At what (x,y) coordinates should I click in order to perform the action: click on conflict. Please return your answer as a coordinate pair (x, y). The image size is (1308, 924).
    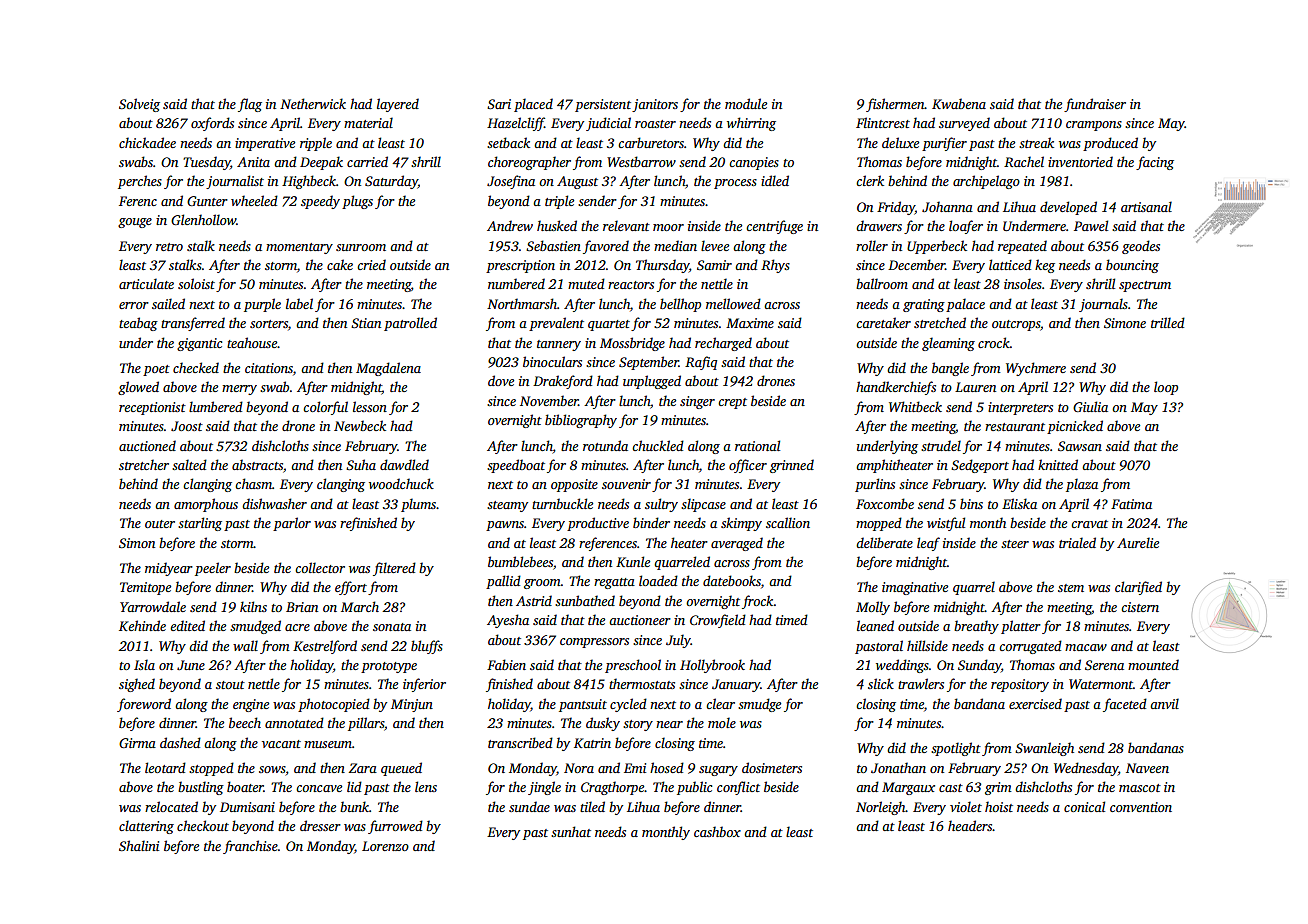
    Looking at the image, I should click on (738, 788).
